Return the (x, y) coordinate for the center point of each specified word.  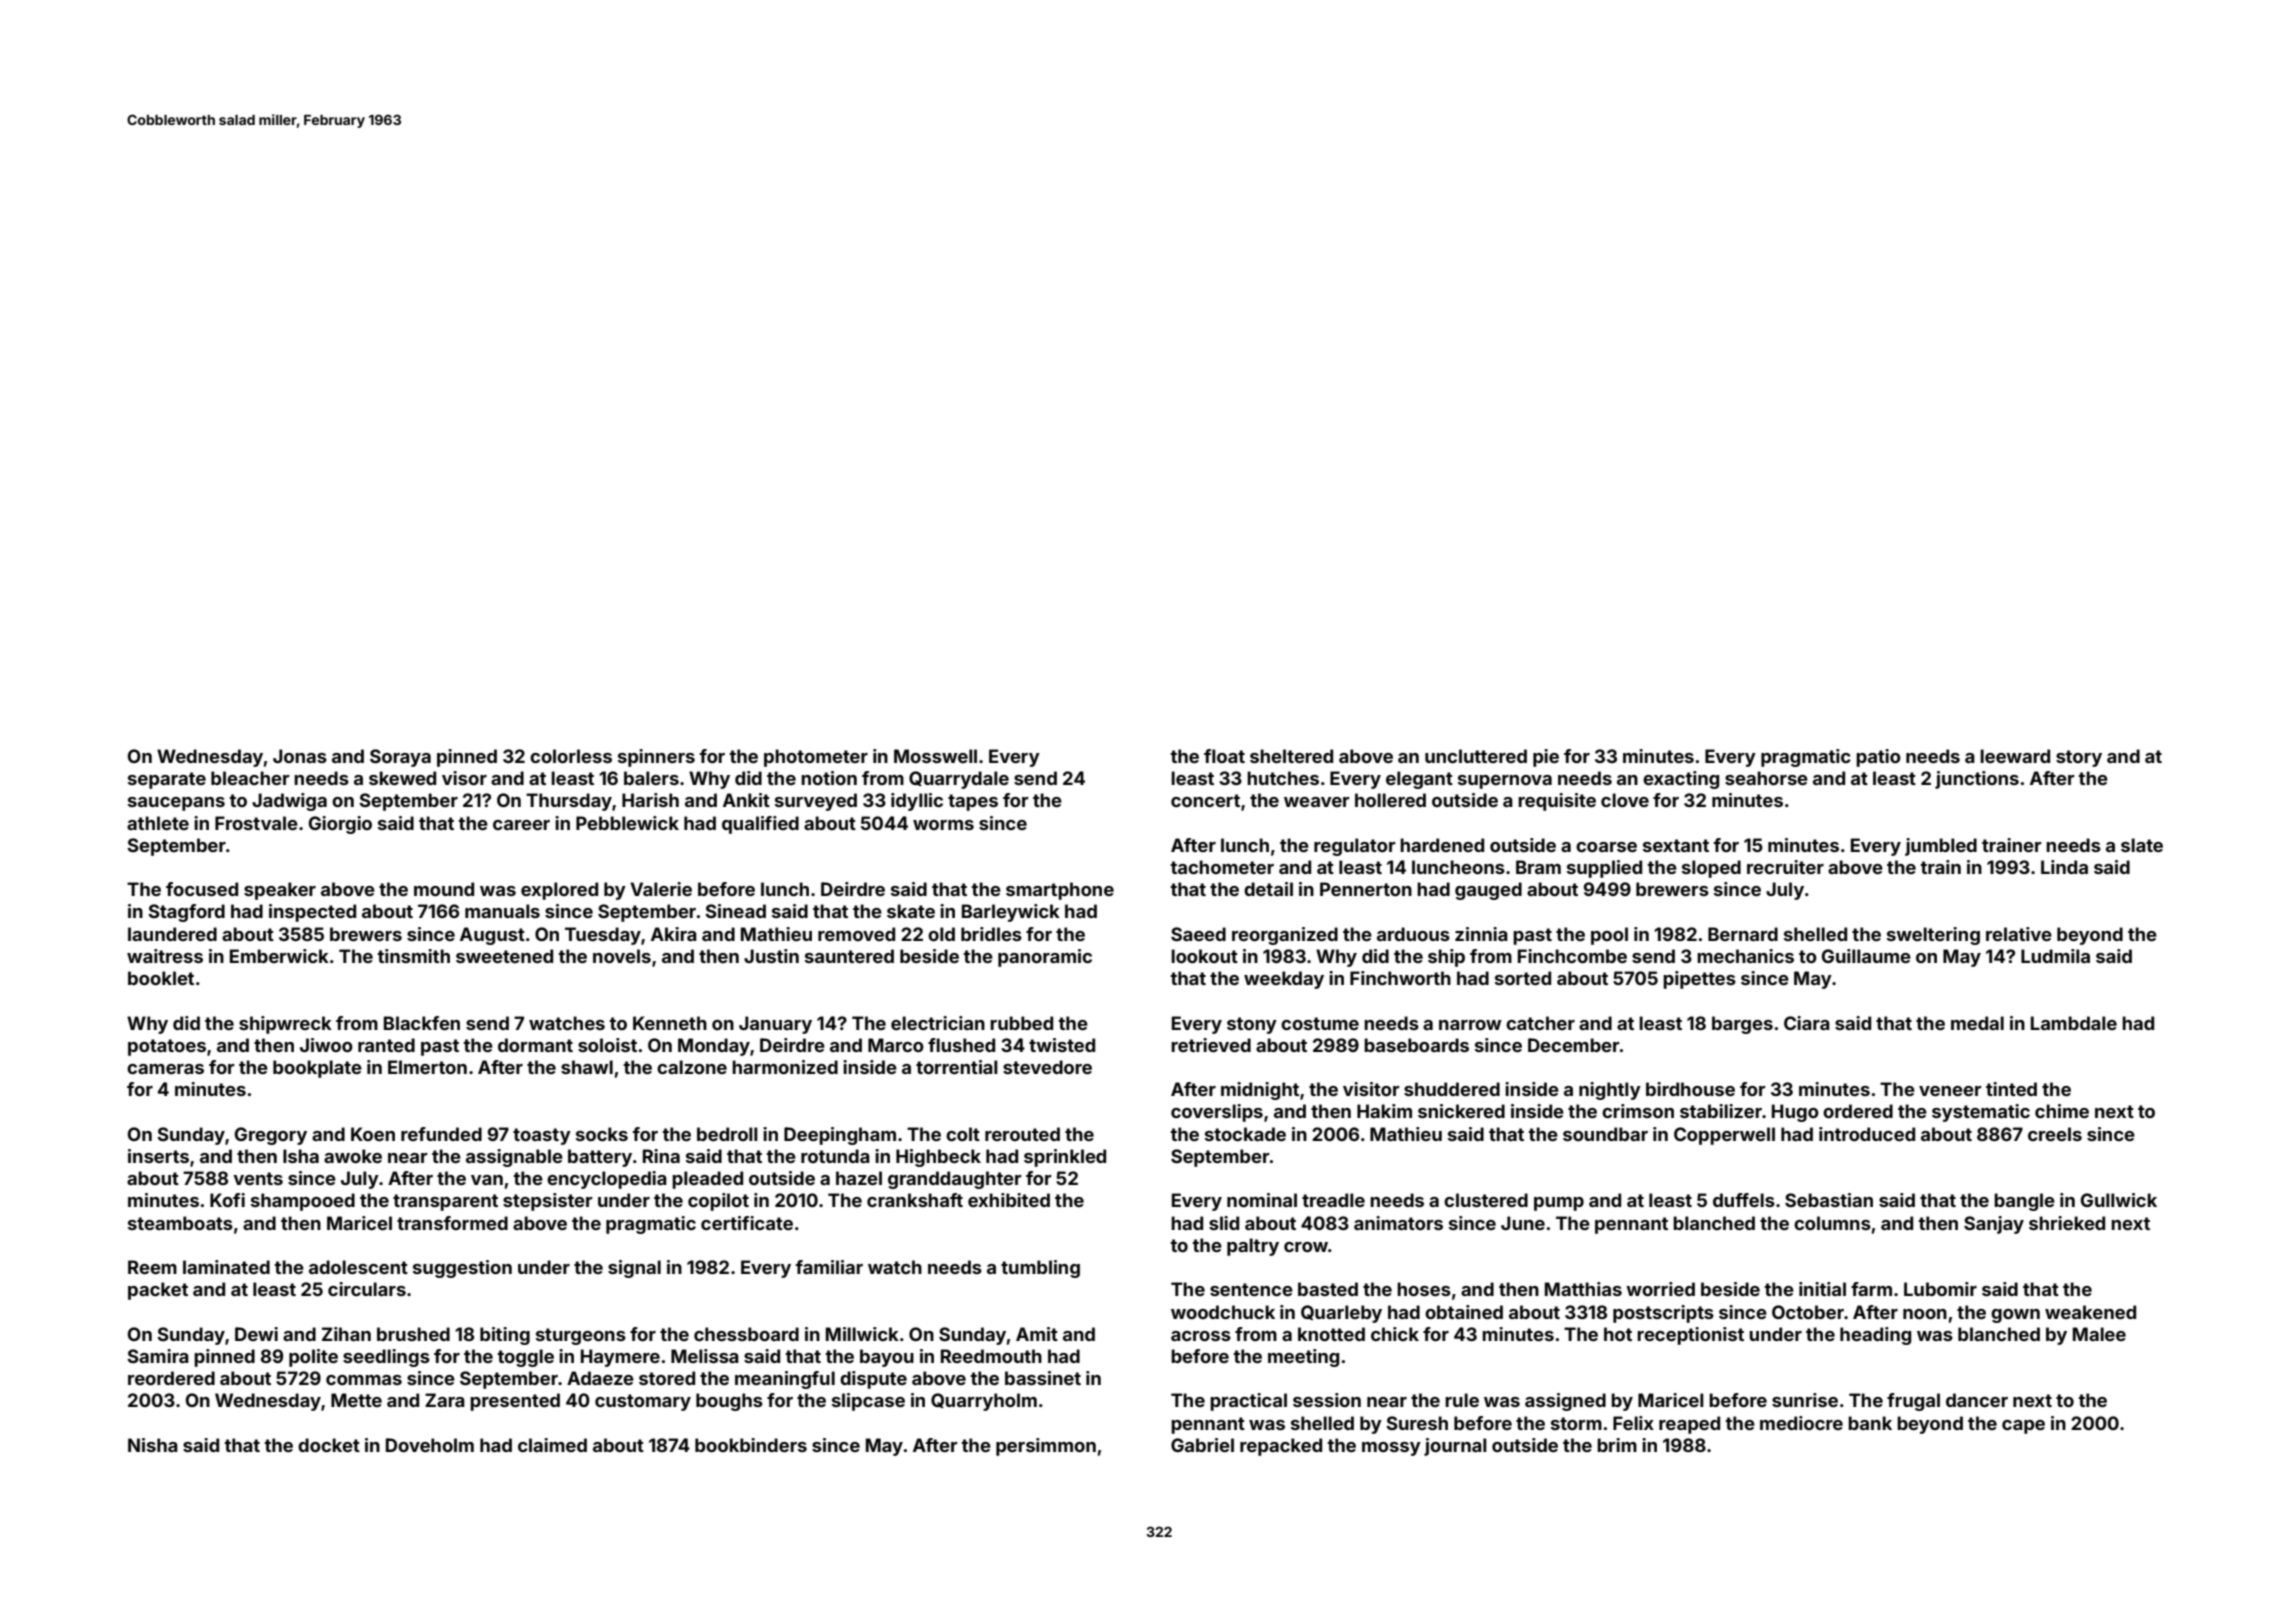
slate (2142, 845)
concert (1205, 800)
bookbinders (751, 1445)
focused (202, 889)
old (941, 934)
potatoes (167, 1047)
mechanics (1745, 956)
